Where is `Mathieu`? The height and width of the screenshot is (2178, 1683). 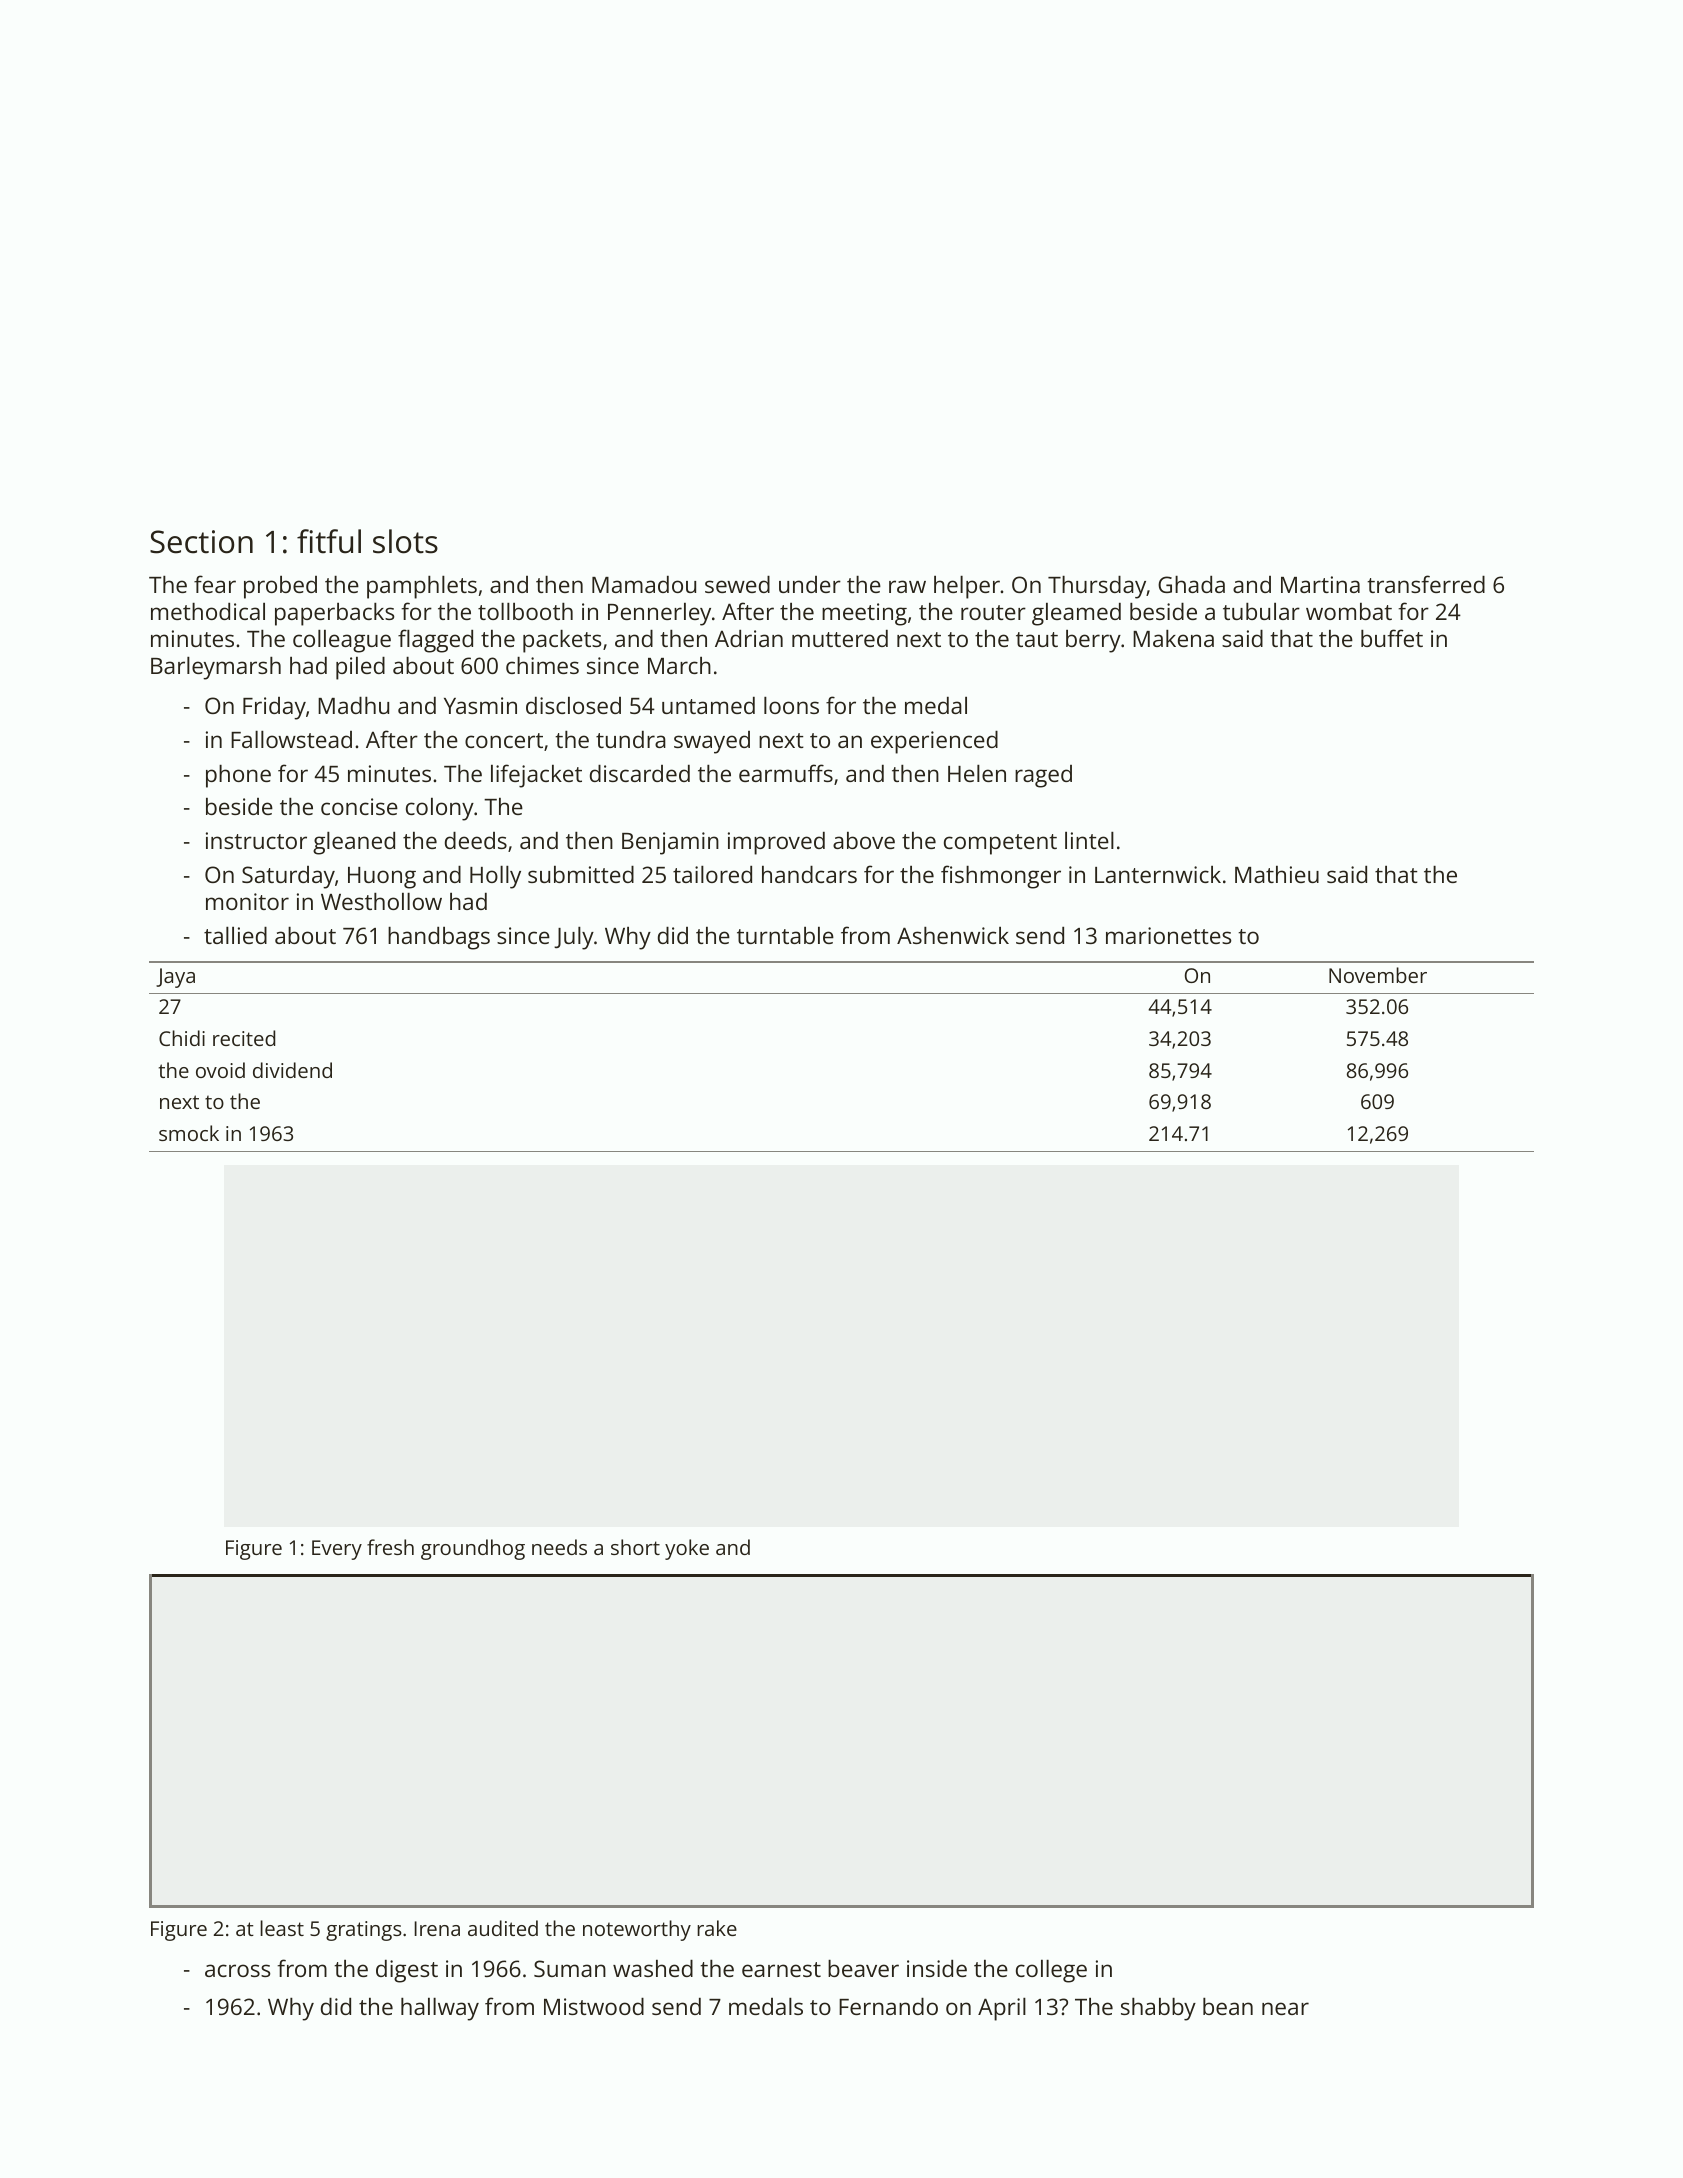 Mathieu is located at coordinates (1277, 874).
